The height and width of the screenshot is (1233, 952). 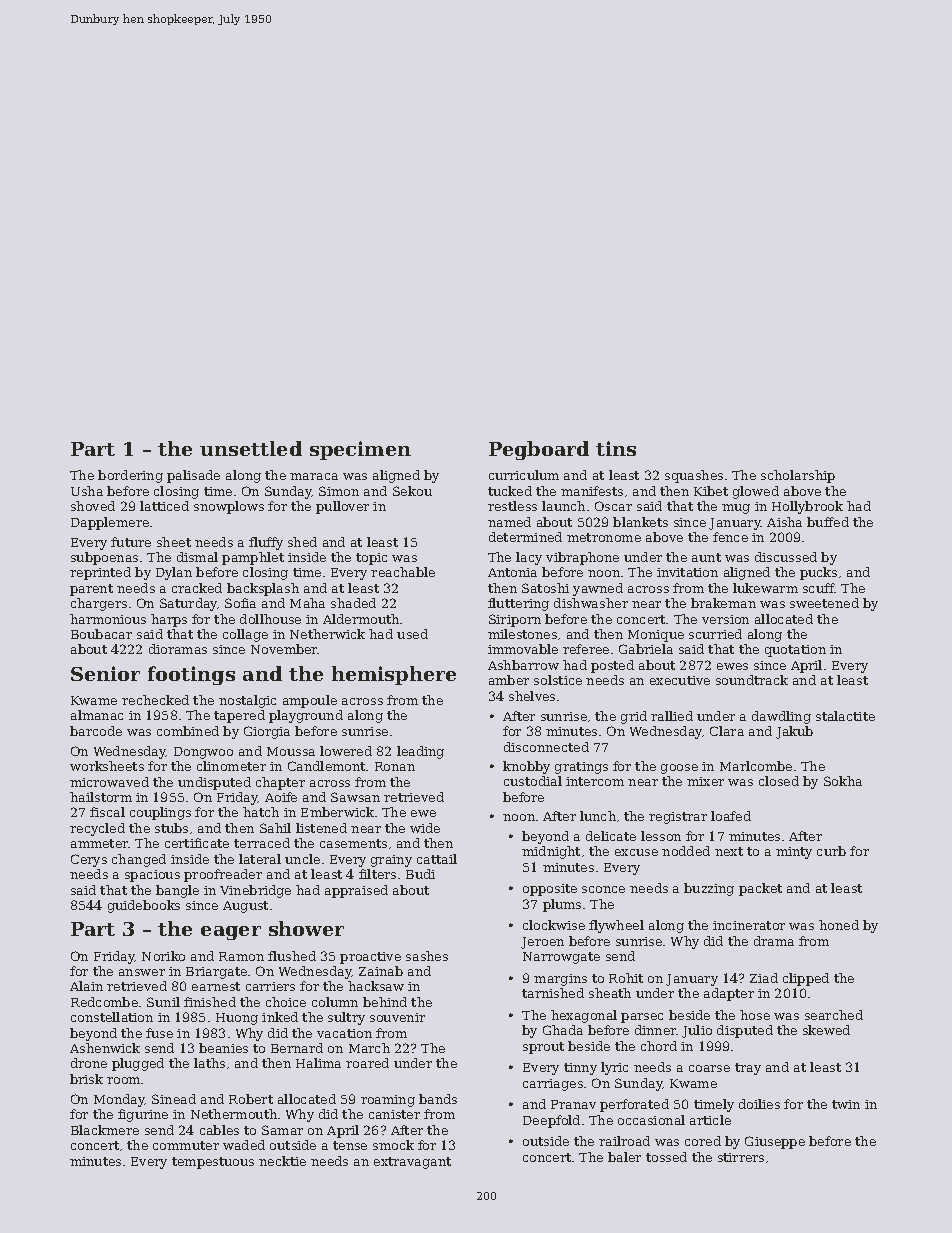 I want to click on carriages, so click(x=553, y=1085).
